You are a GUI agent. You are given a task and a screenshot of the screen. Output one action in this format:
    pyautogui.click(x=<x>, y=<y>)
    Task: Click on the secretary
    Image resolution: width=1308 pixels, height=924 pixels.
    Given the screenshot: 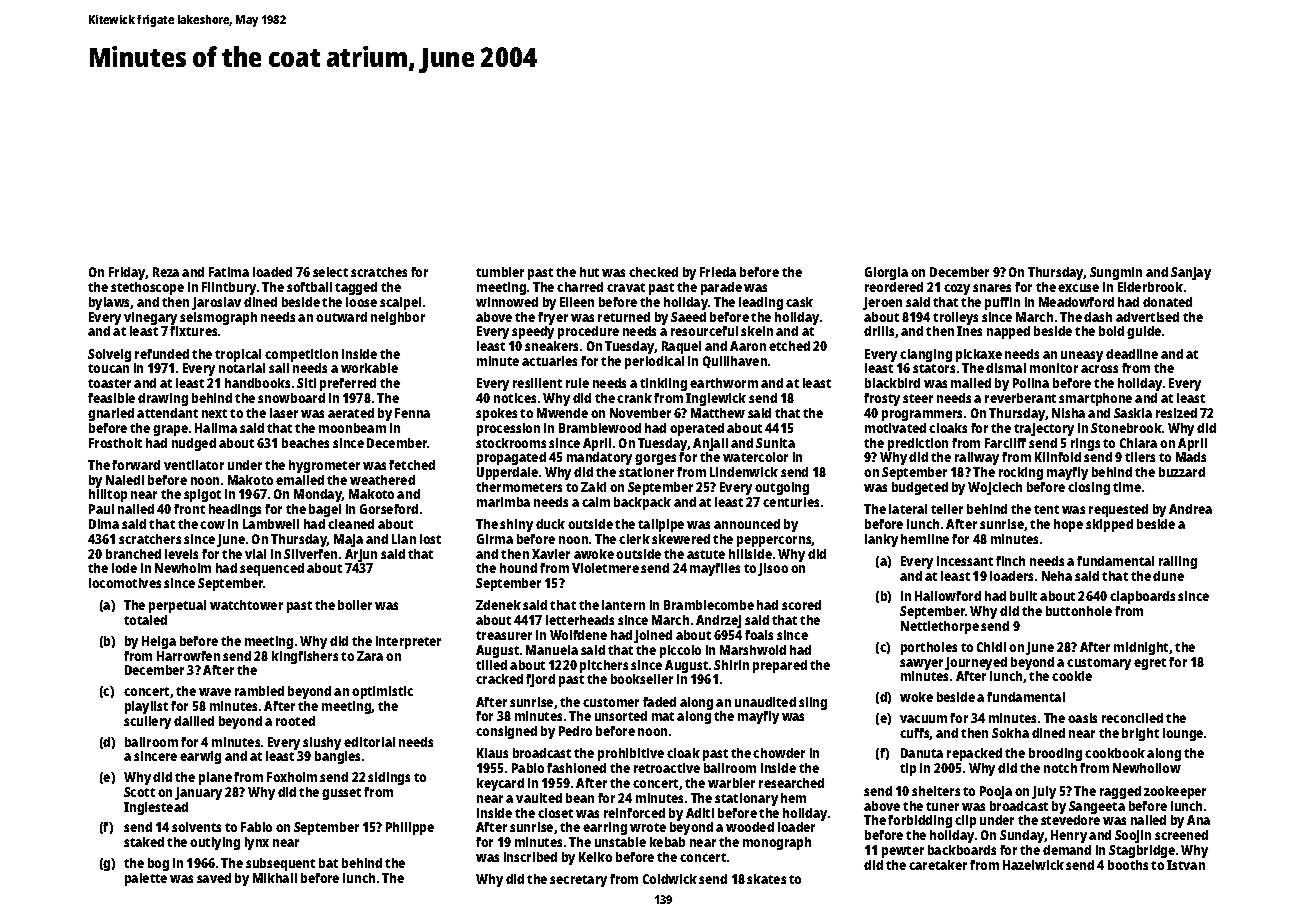 What is the action you would take?
    pyautogui.click(x=578, y=881)
